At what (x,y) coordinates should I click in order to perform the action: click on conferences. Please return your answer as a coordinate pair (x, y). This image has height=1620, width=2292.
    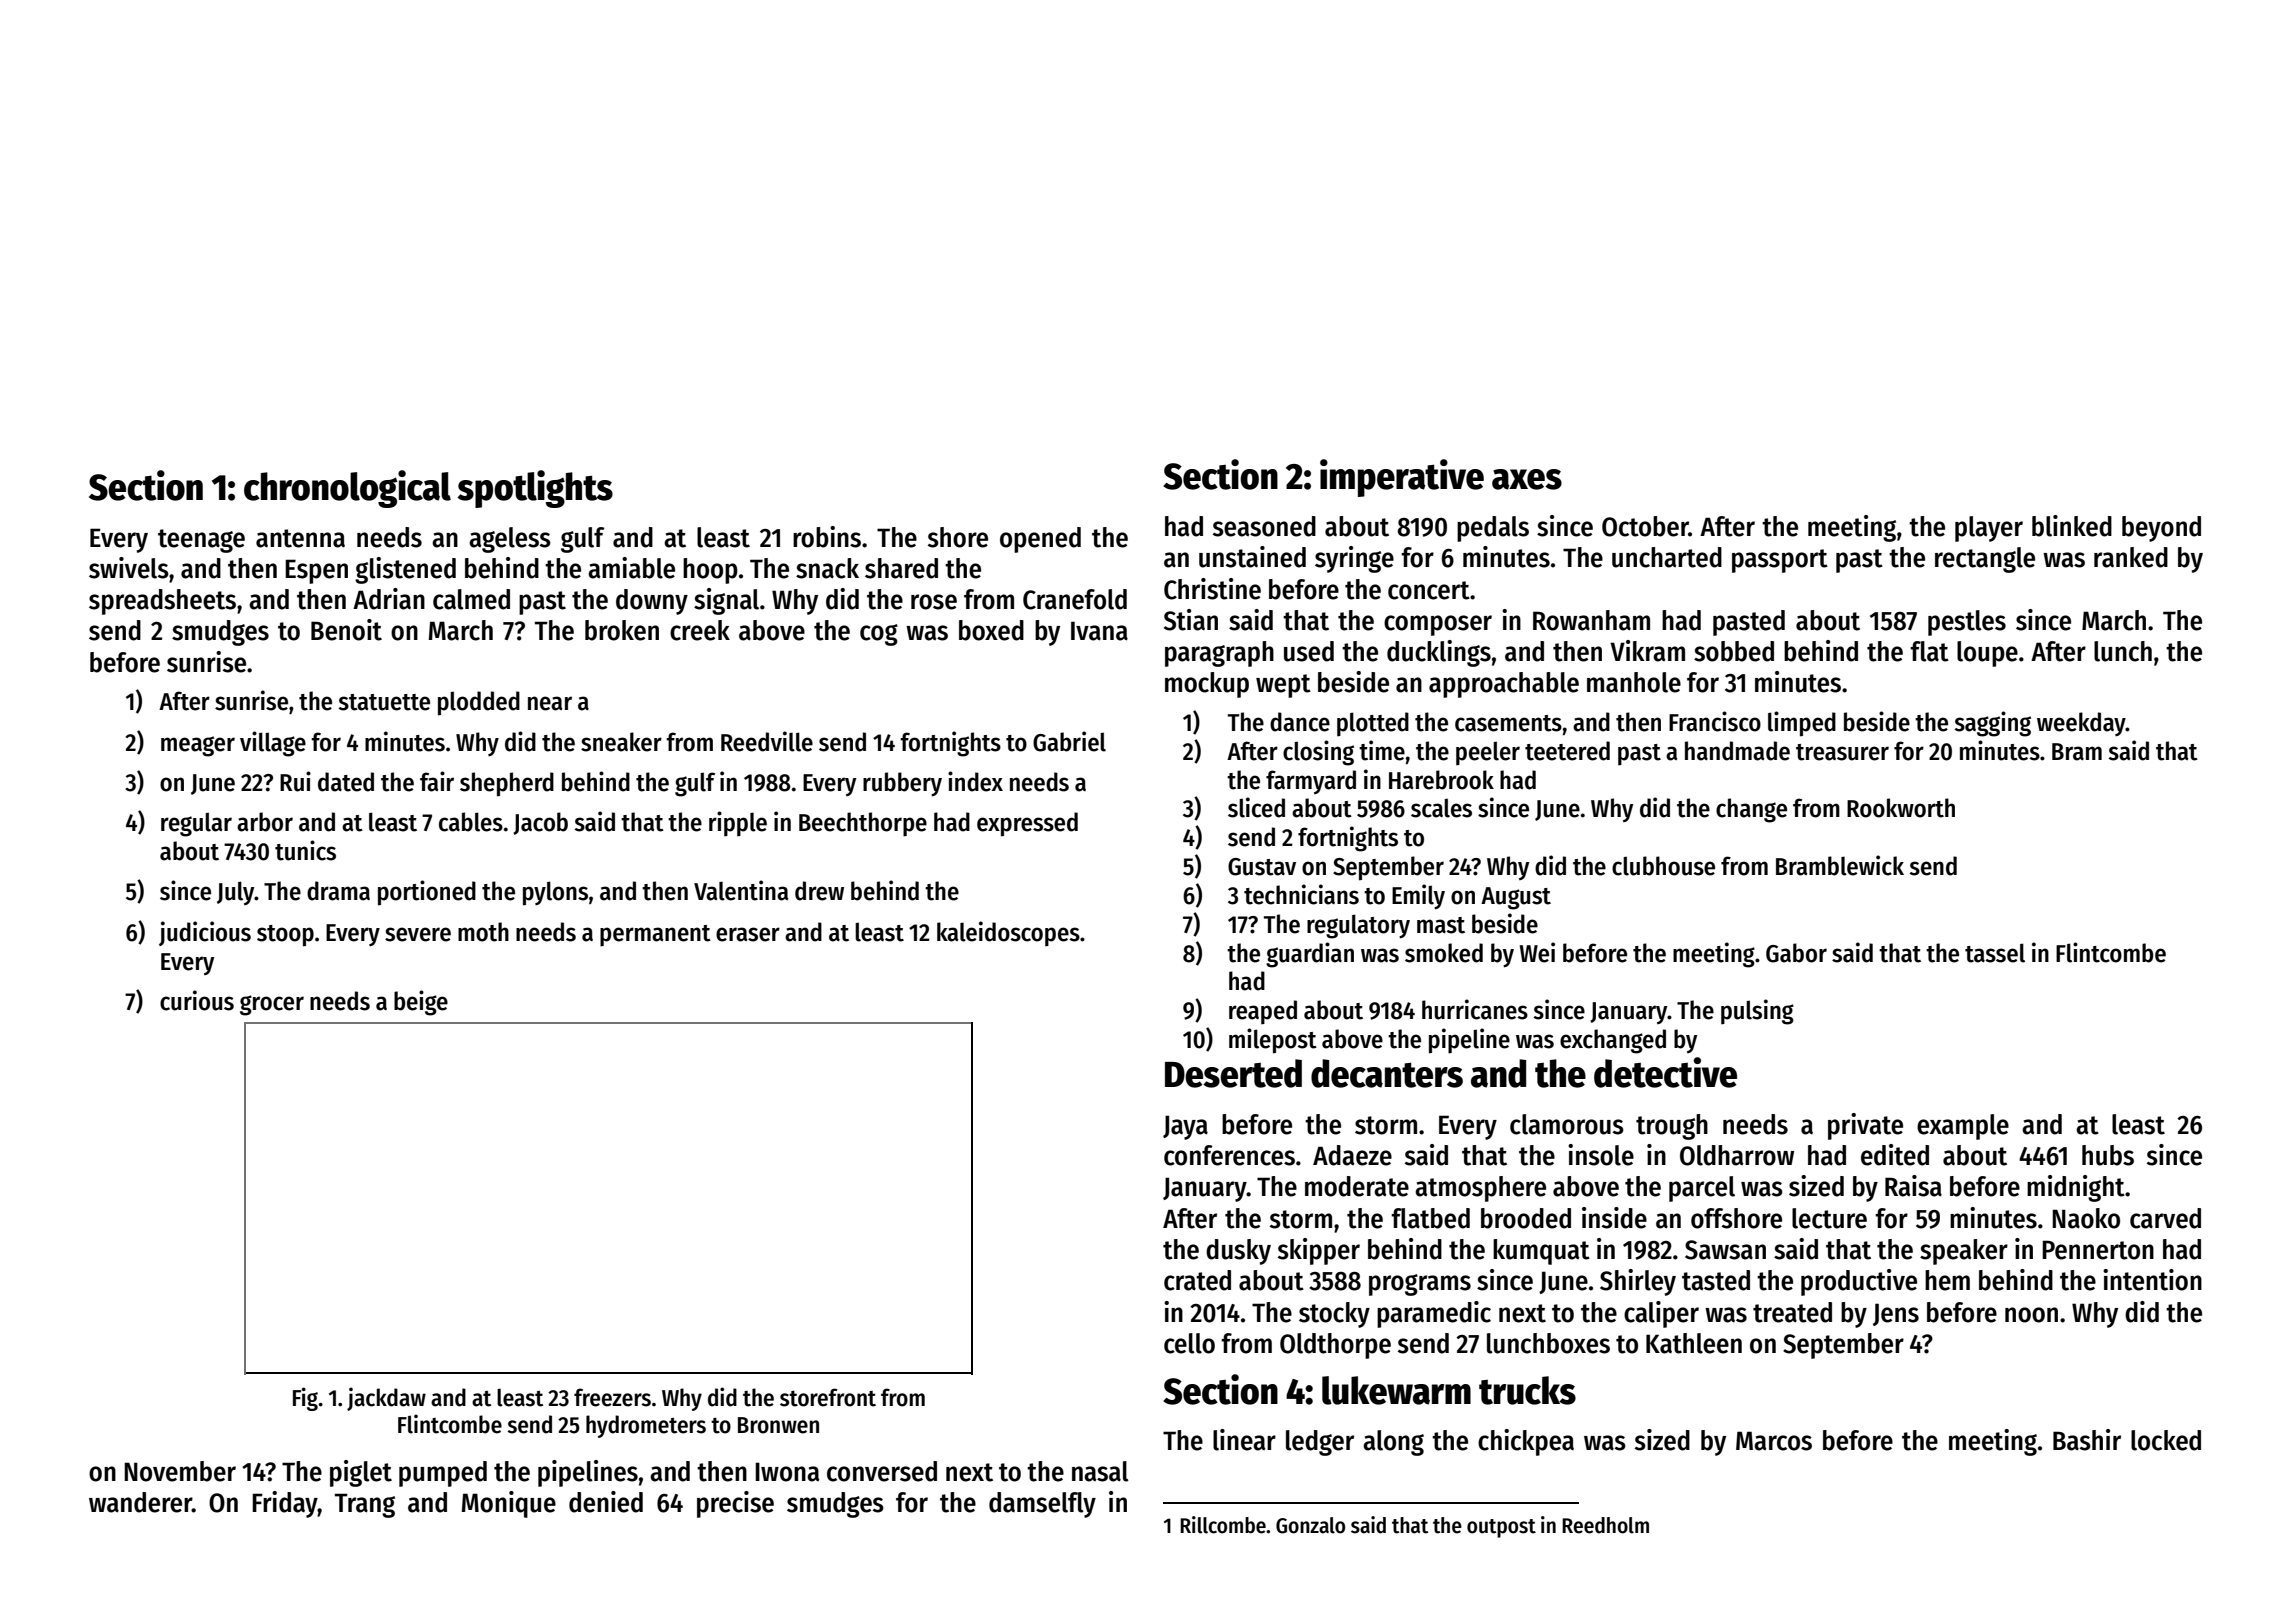
    Looking at the image, I should click on (1229, 1155).
